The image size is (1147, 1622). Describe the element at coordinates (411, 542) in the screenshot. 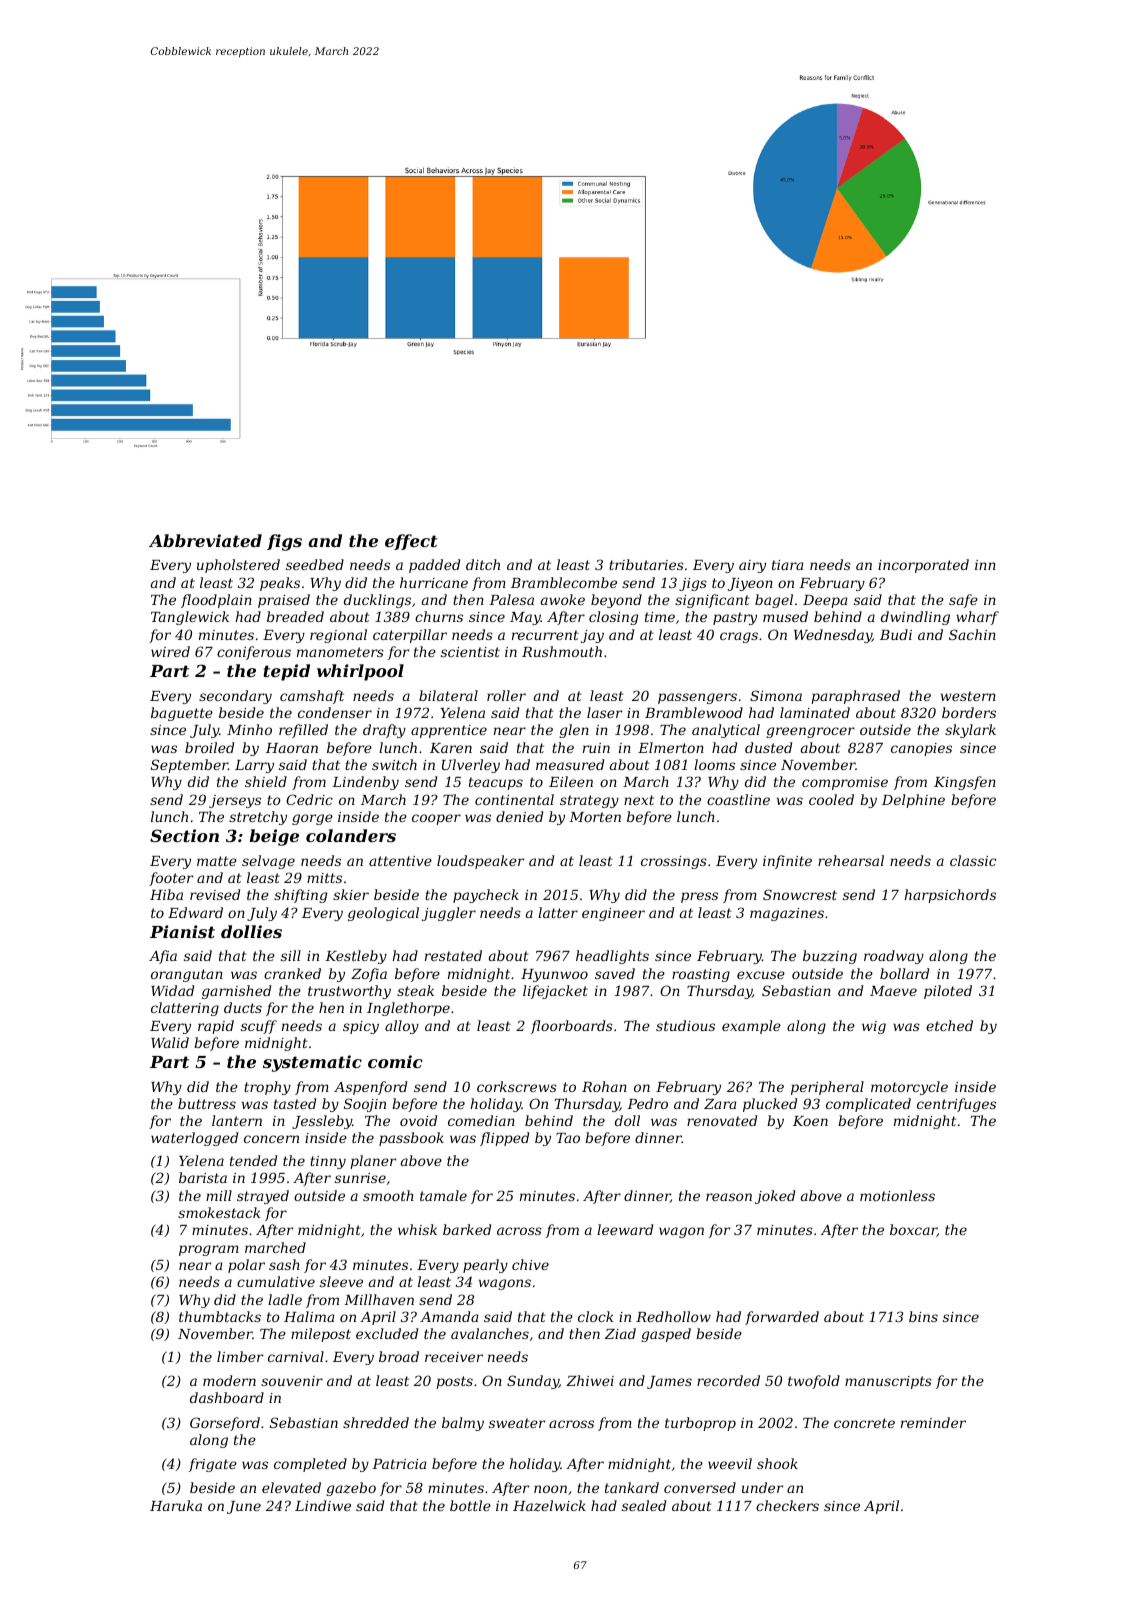

I see `effect` at that location.
